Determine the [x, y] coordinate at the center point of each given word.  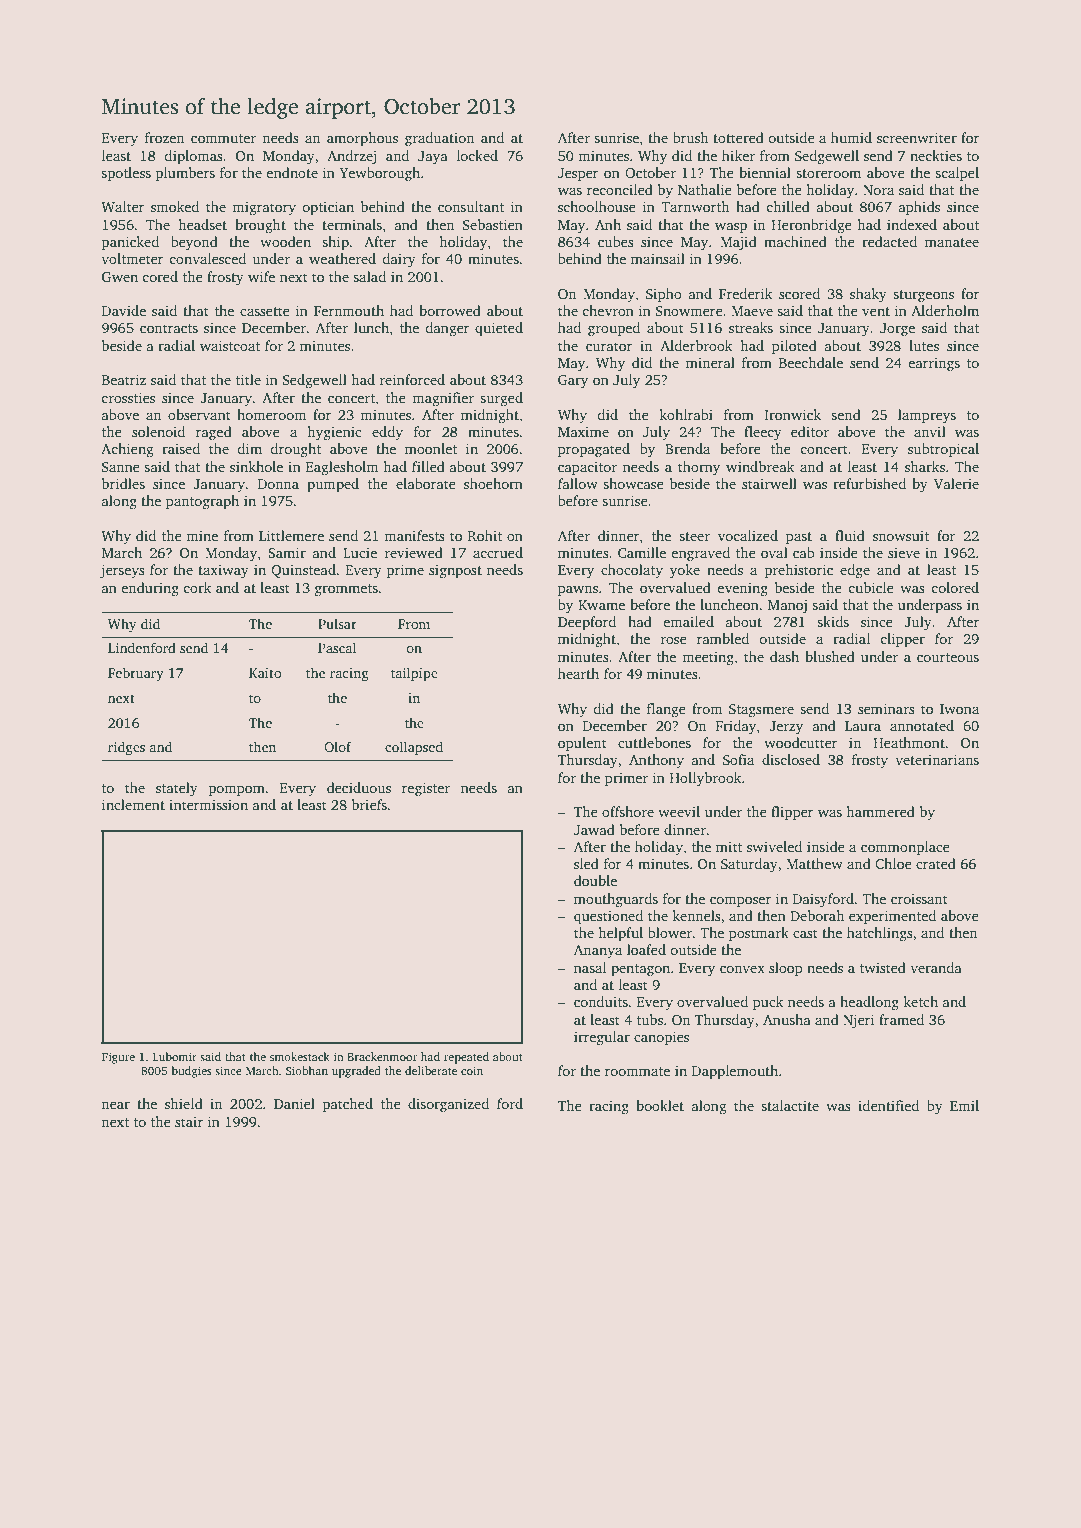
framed [901, 1019]
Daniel [294, 1103]
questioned [608, 917]
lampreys [927, 416]
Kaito [265, 673]
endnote [292, 172]
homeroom [272, 414]
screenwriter [917, 137]
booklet [660, 1105]
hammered [880, 811]
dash [784, 656]
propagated [594, 450]
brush [691, 137]
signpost [455, 571]
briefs [369, 804]
